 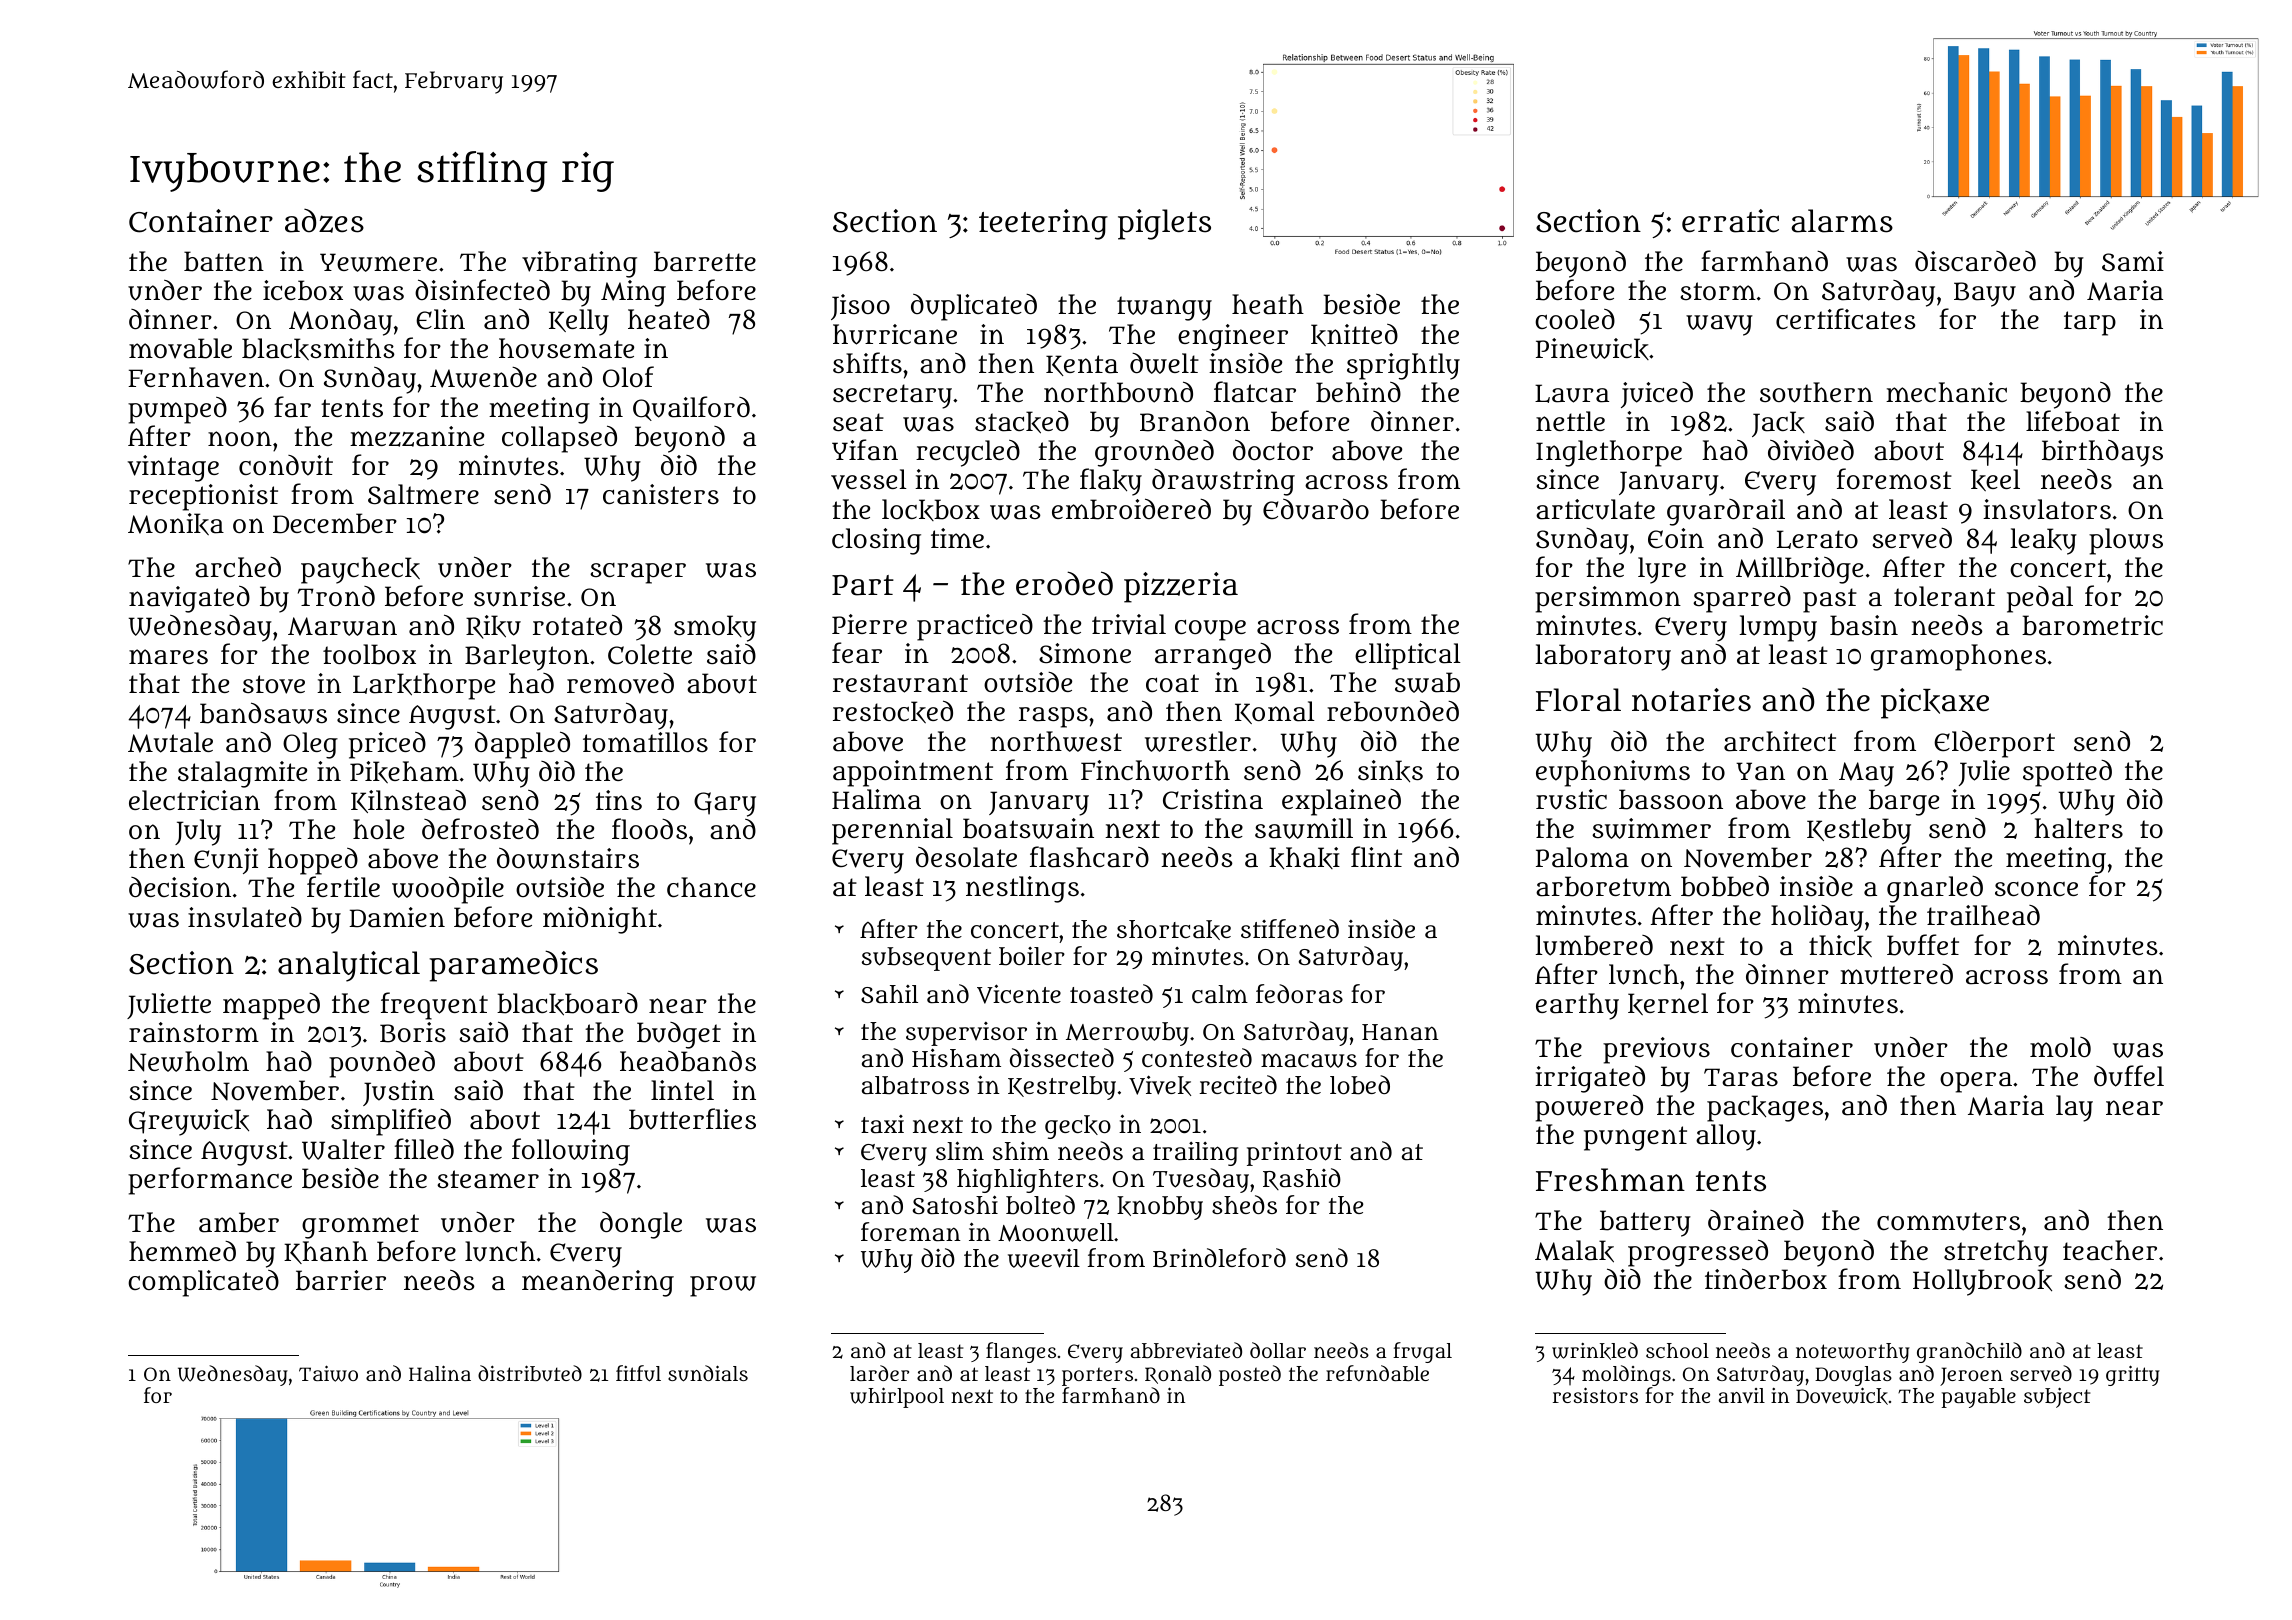 What do you see at coordinates (168, 657) in the screenshot?
I see `mares` at bounding box center [168, 657].
